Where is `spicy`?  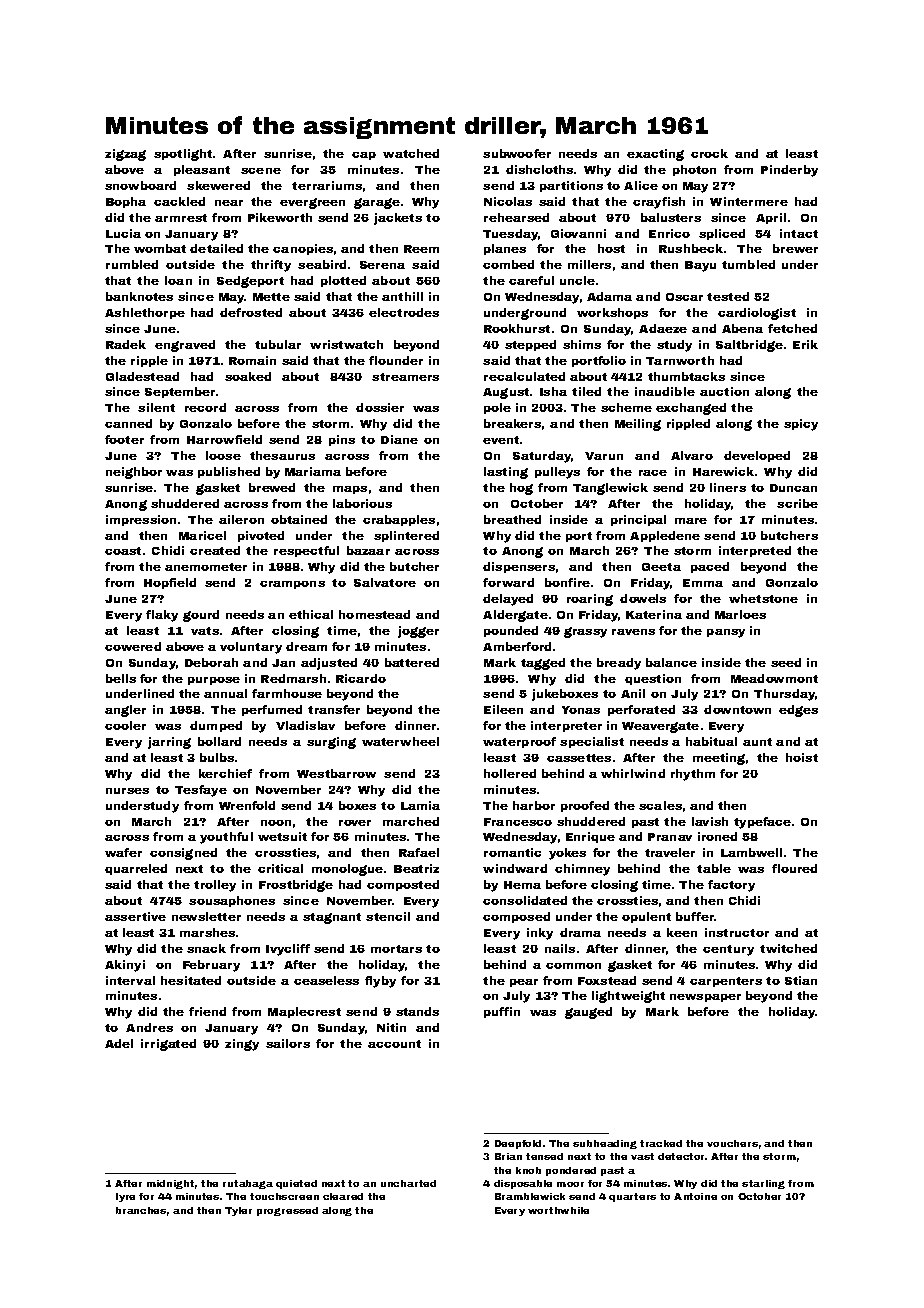
spicy is located at coordinates (801, 425).
